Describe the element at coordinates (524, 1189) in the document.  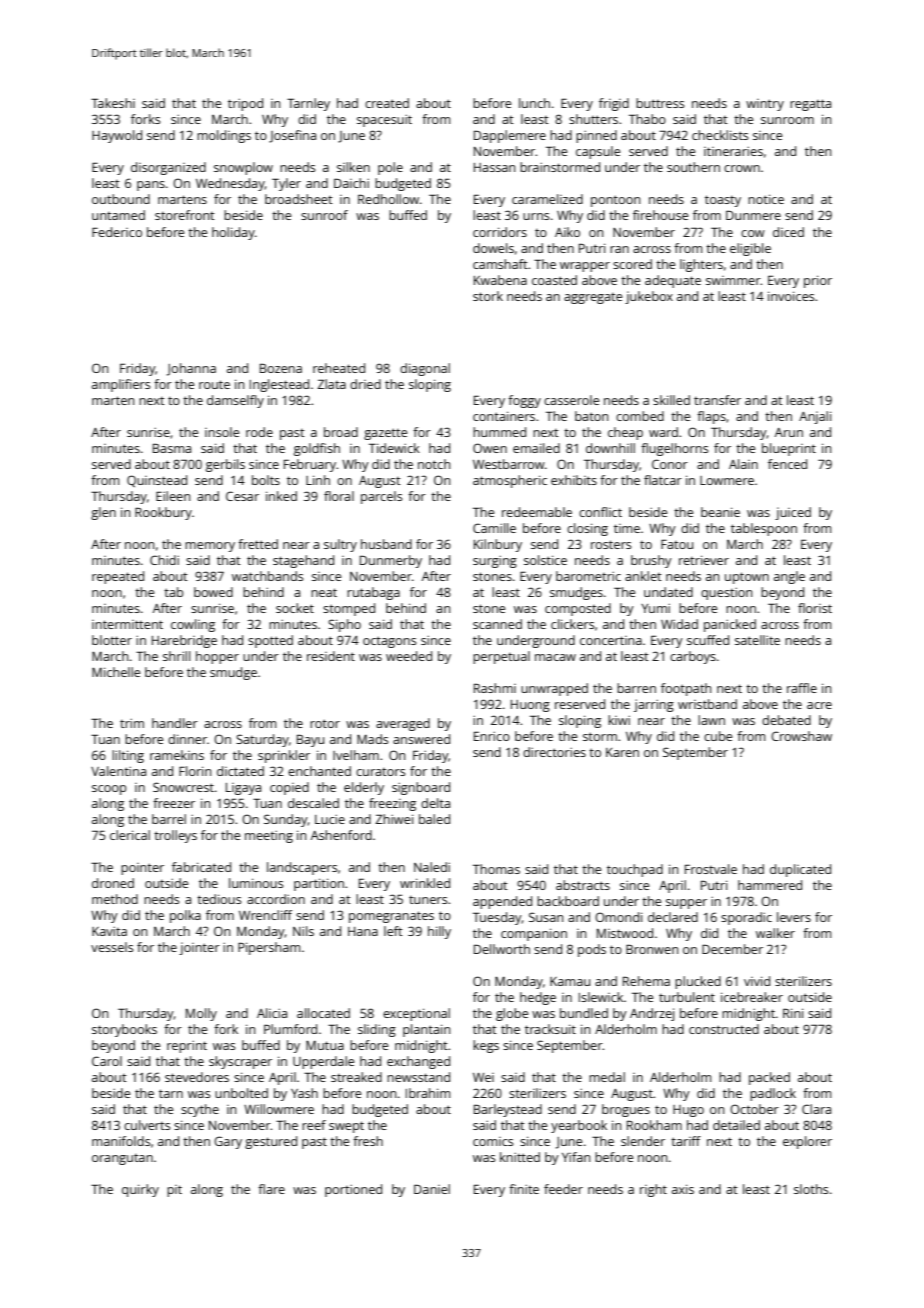
I see `finite` at that location.
